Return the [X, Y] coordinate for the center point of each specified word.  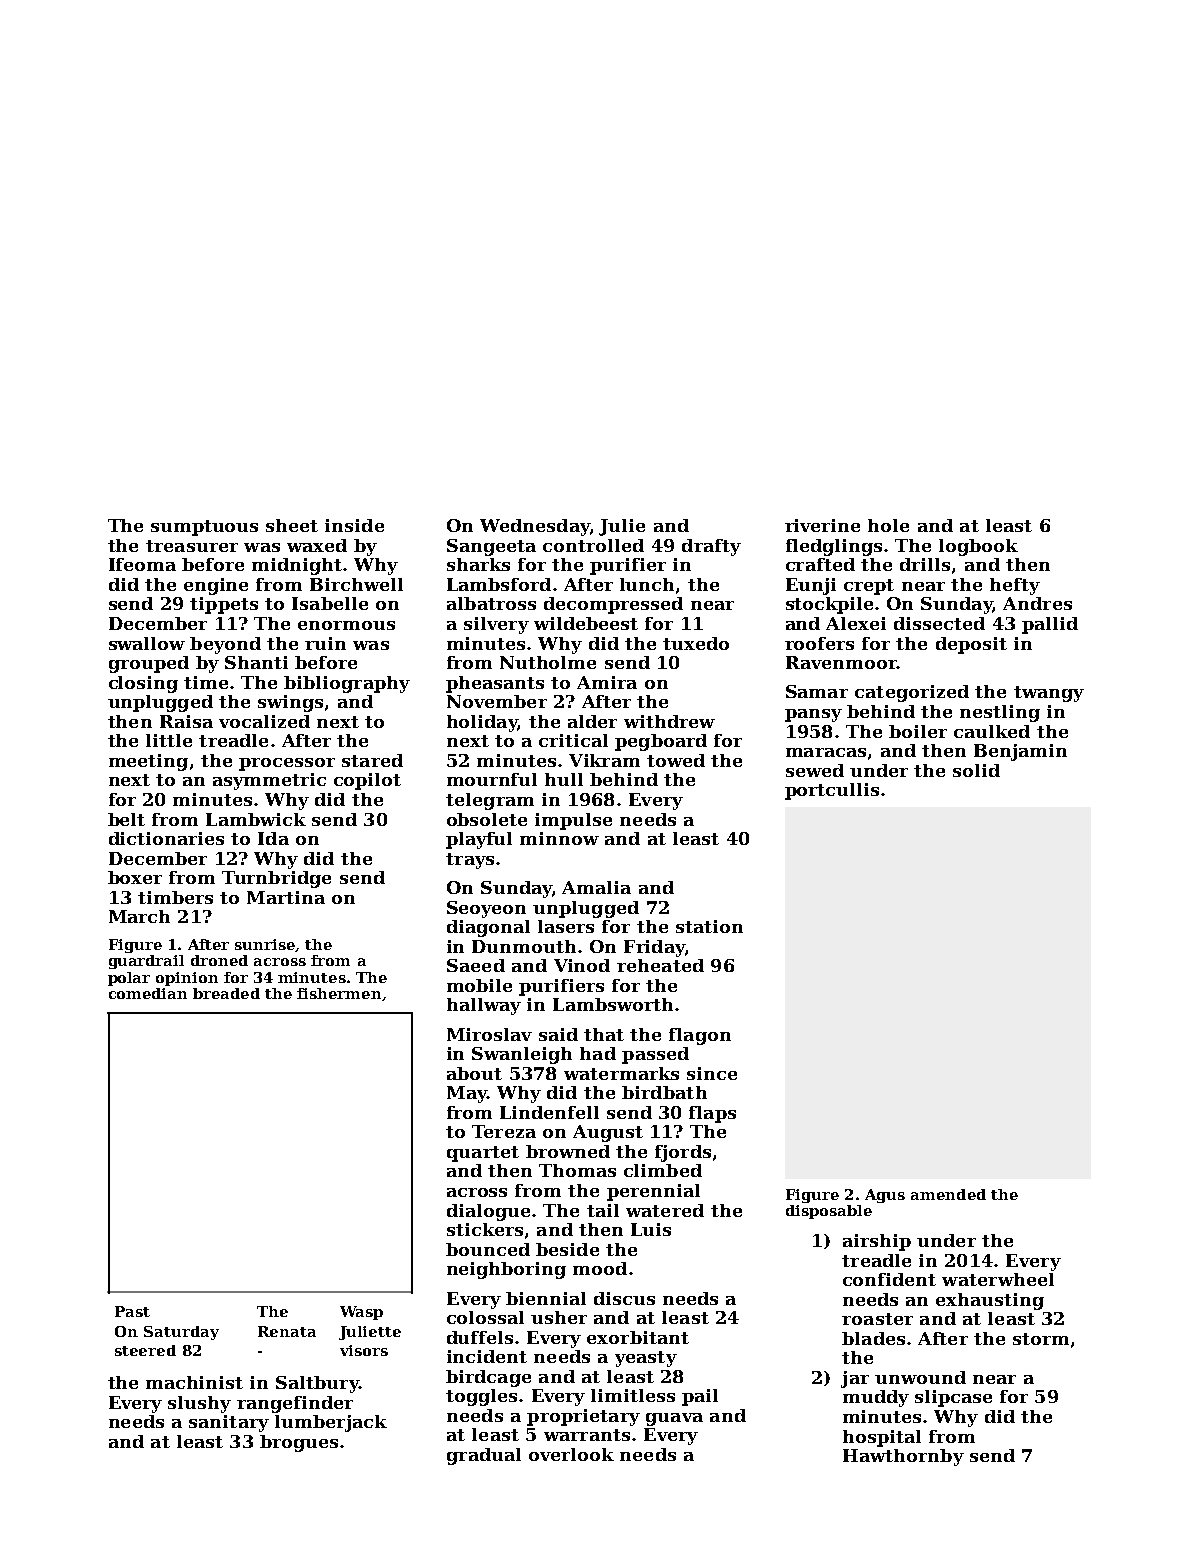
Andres [1037, 603]
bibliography [347, 684]
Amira [607, 682]
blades [873, 1338]
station [709, 926]
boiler [918, 731]
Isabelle [330, 603]
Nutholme [548, 662]
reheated [660, 965]
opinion [187, 979]
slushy [199, 1404]
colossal [485, 1317]
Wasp [361, 1313]
